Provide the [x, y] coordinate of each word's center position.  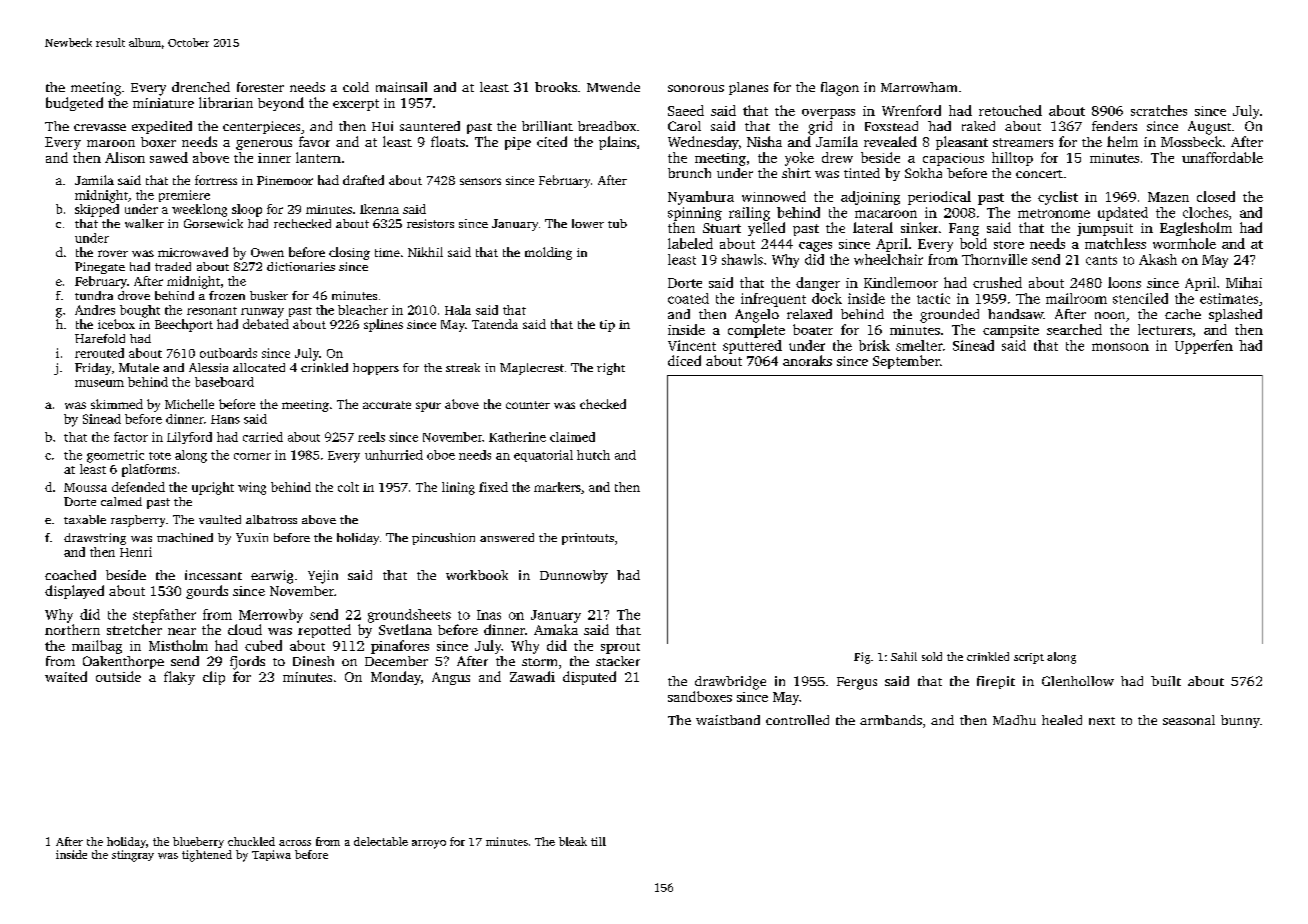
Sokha [923, 173]
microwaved [193, 252]
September [906, 362]
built [1166, 681]
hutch [593, 455]
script [1029, 658]
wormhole [1184, 243]
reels [371, 437]
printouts [588, 539]
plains [617, 143]
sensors [480, 181]
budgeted [74, 104]
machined [185, 537]
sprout [620, 648]
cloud [245, 629]
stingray [133, 856]
